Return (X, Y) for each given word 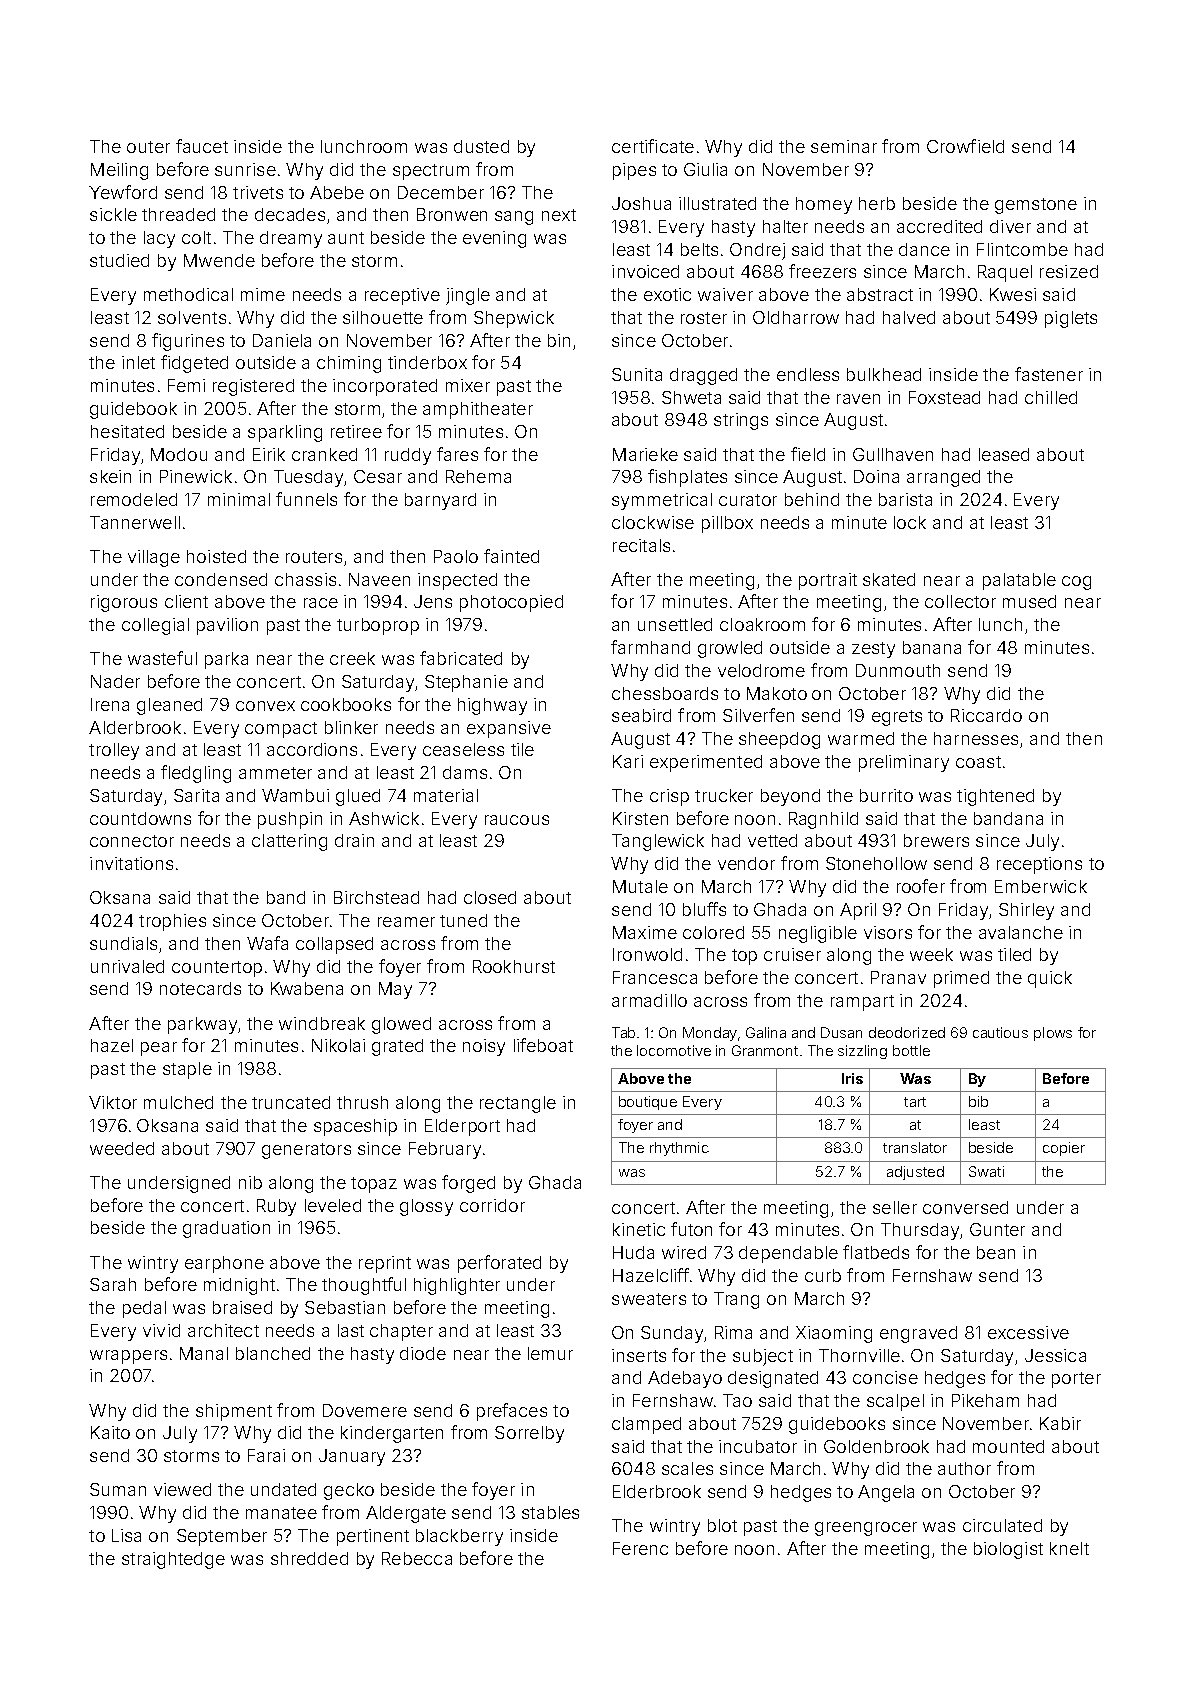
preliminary (904, 763)
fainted (511, 556)
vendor (746, 863)
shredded (309, 1558)
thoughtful (364, 1286)
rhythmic (679, 1149)
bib (978, 1101)
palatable (1019, 581)
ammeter (275, 773)
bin (559, 340)
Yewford (123, 192)
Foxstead (944, 397)
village (154, 558)
